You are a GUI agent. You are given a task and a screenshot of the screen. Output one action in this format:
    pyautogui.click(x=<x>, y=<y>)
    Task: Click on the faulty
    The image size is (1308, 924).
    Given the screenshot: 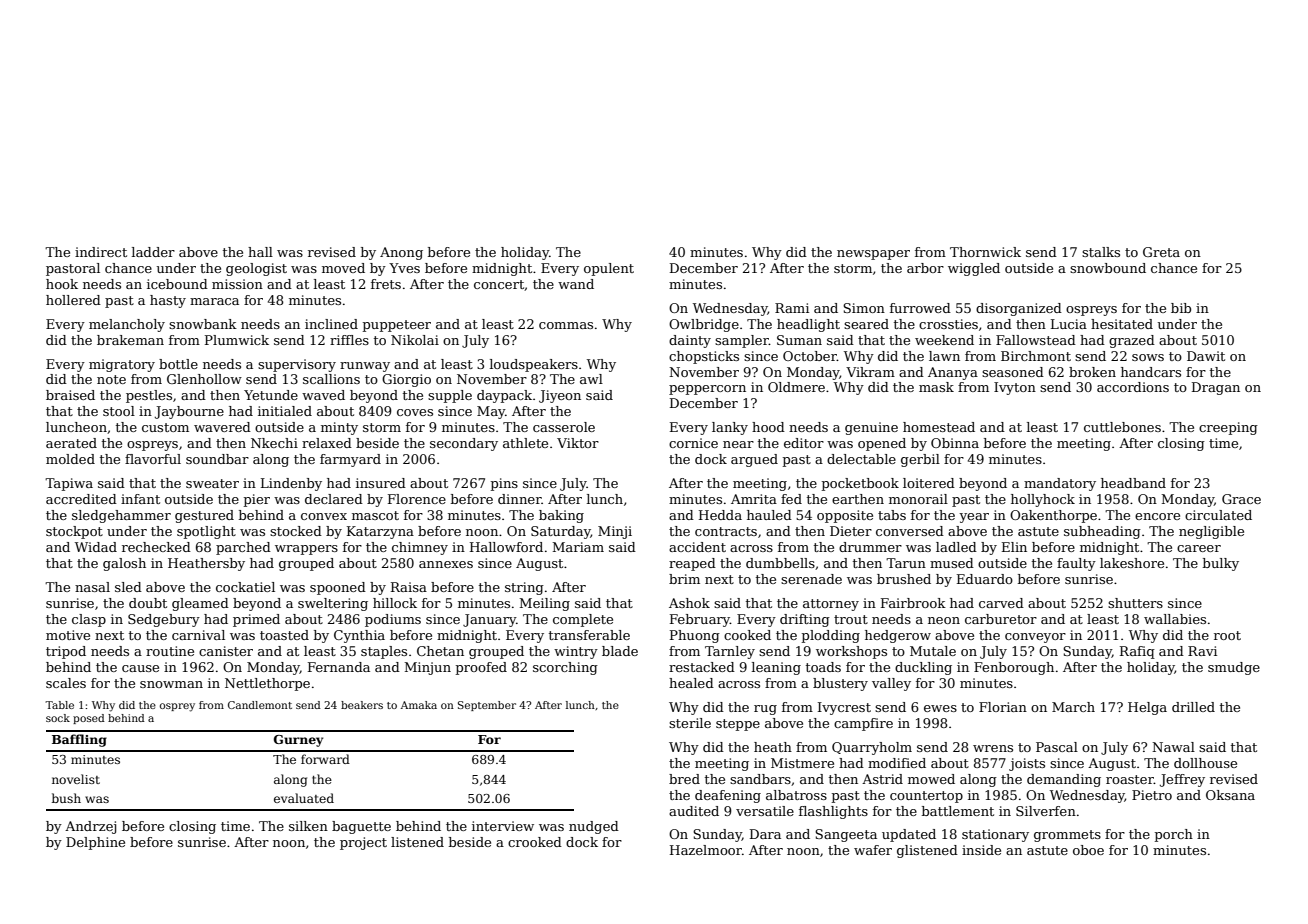 What is the action you would take?
    pyautogui.click(x=1076, y=564)
